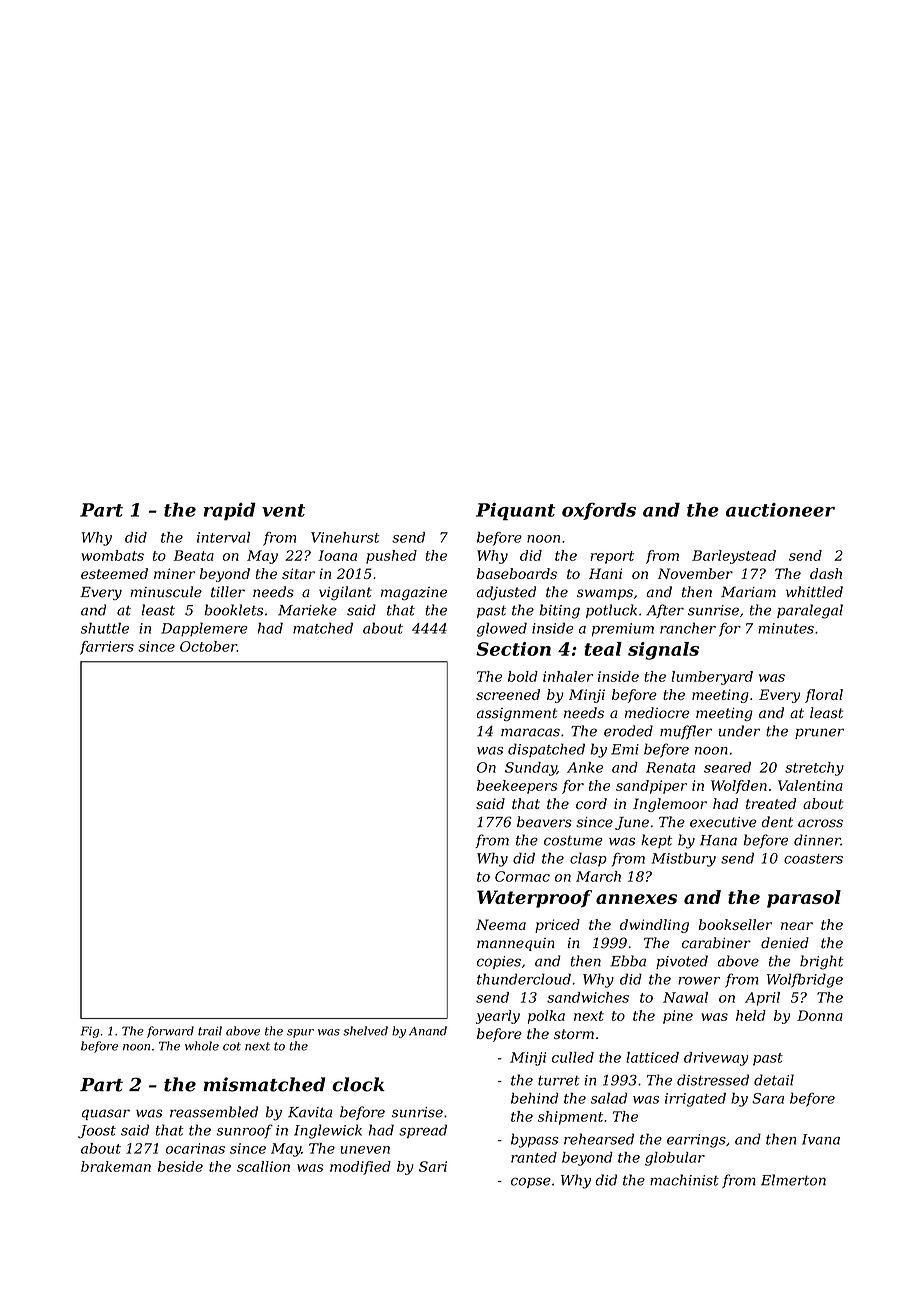 This page has width=924, height=1308. Describe the element at coordinates (116, 1166) in the page. I see `brakeman` at that location.
